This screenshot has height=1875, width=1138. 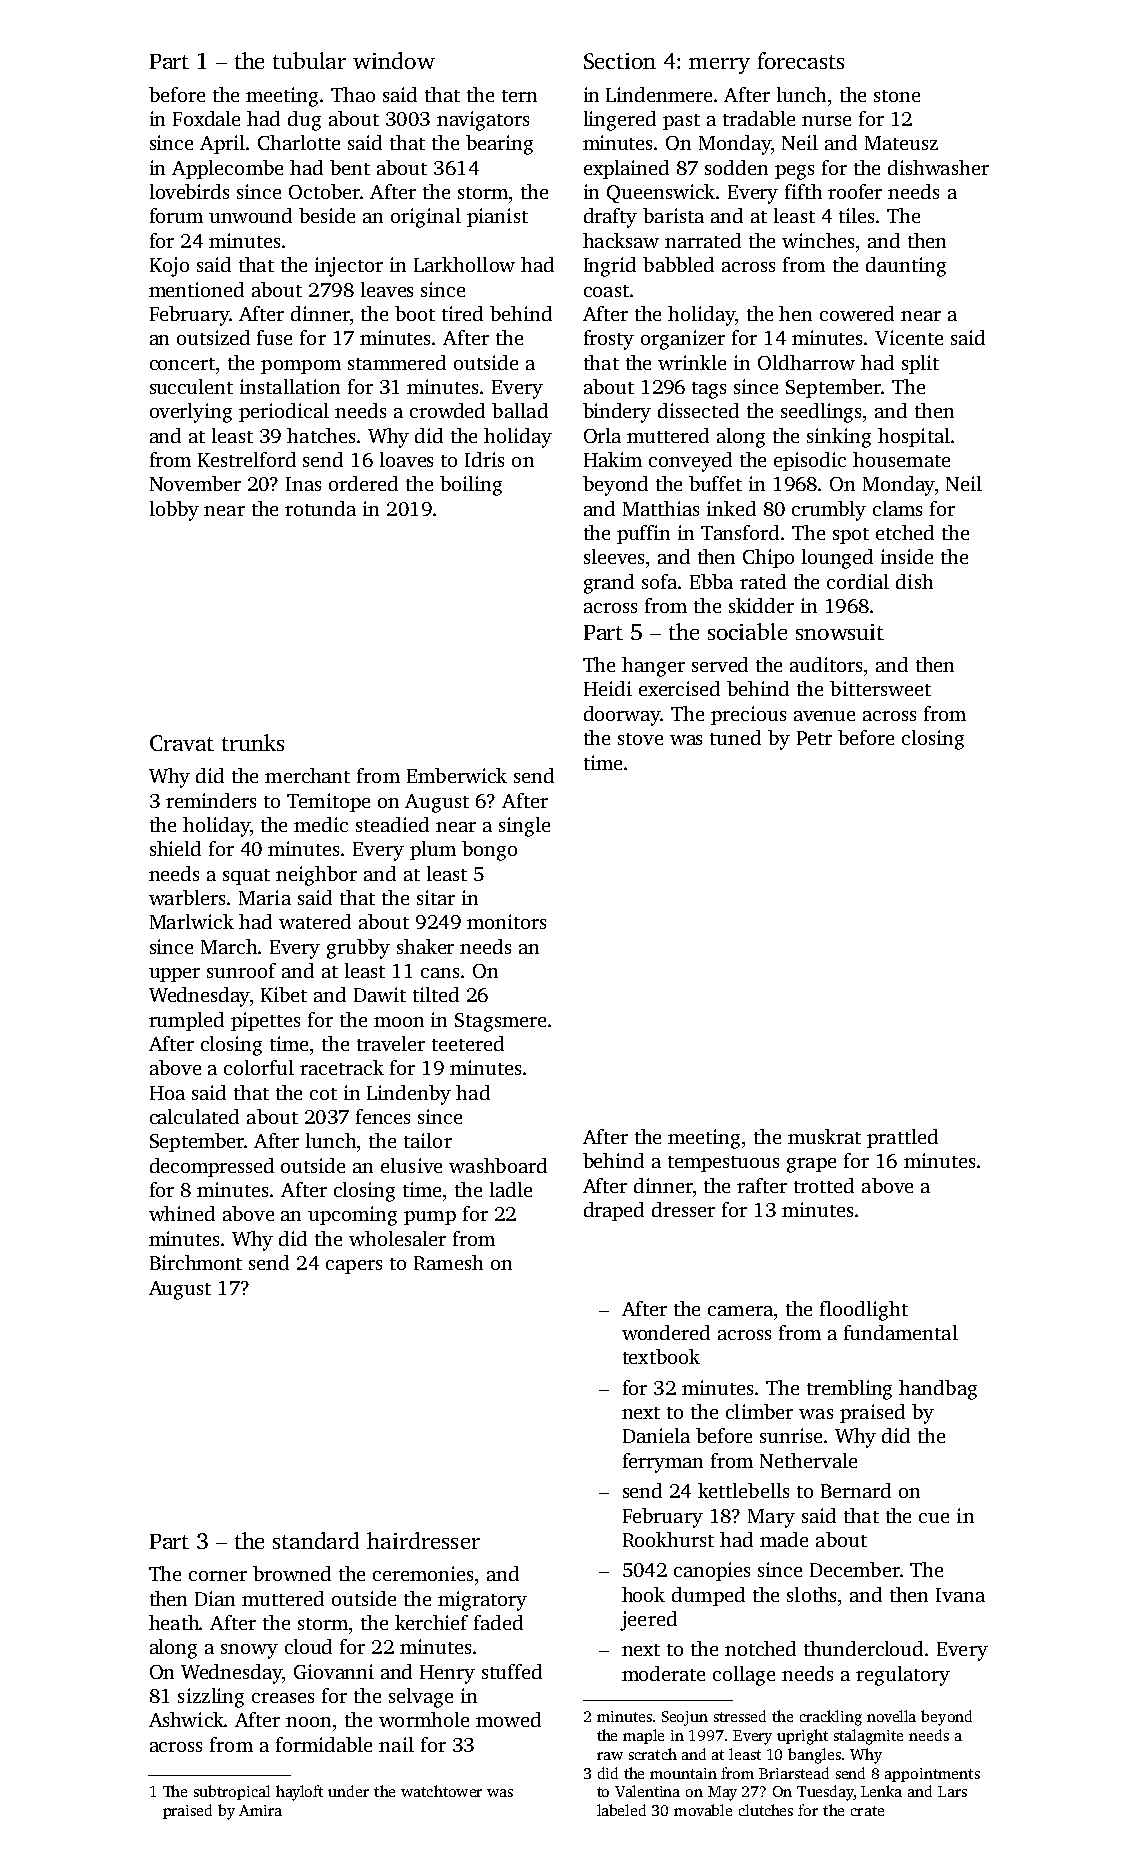 I want to click on Birchmont, so click(x=196, y=1262).
